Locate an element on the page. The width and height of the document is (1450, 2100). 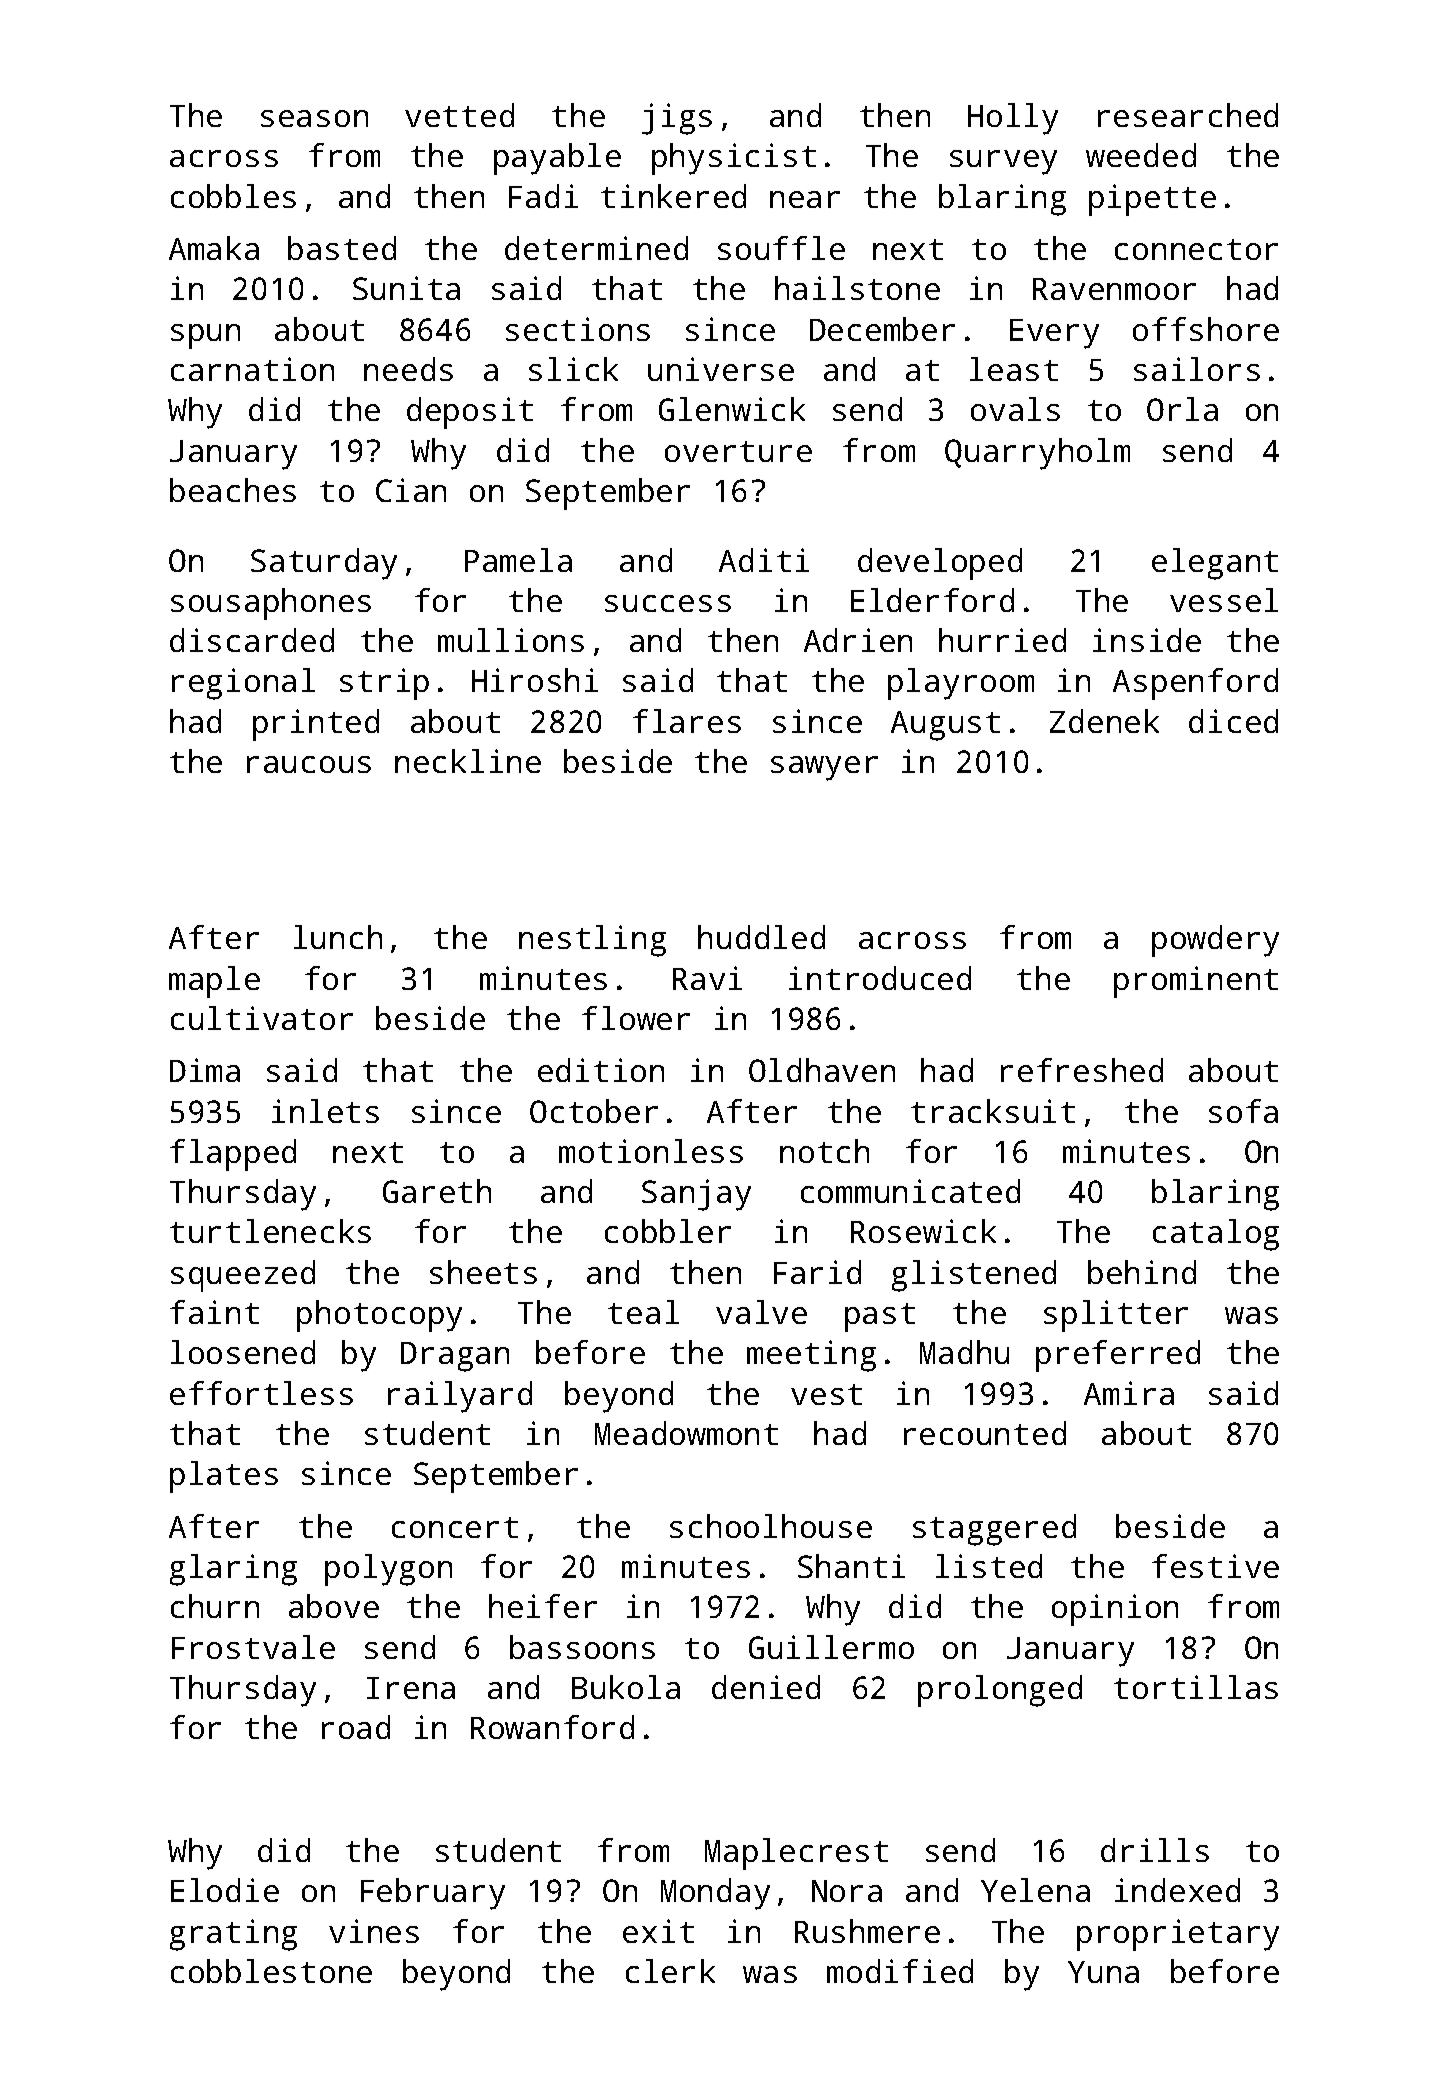
season is located at coordinates (314, 118).
